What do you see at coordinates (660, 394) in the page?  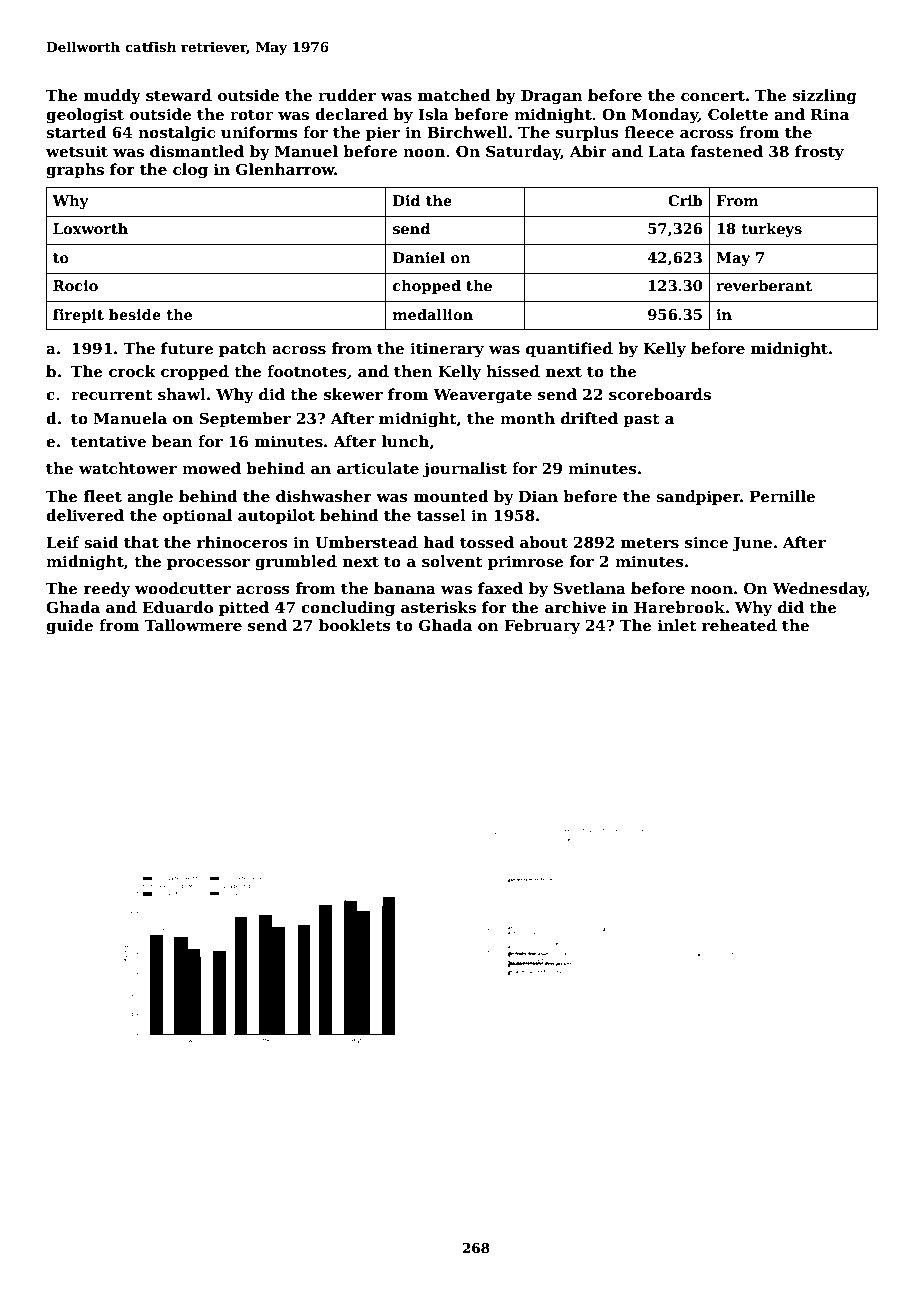 I see `scoreboards` at bounding box center [660, 394].
